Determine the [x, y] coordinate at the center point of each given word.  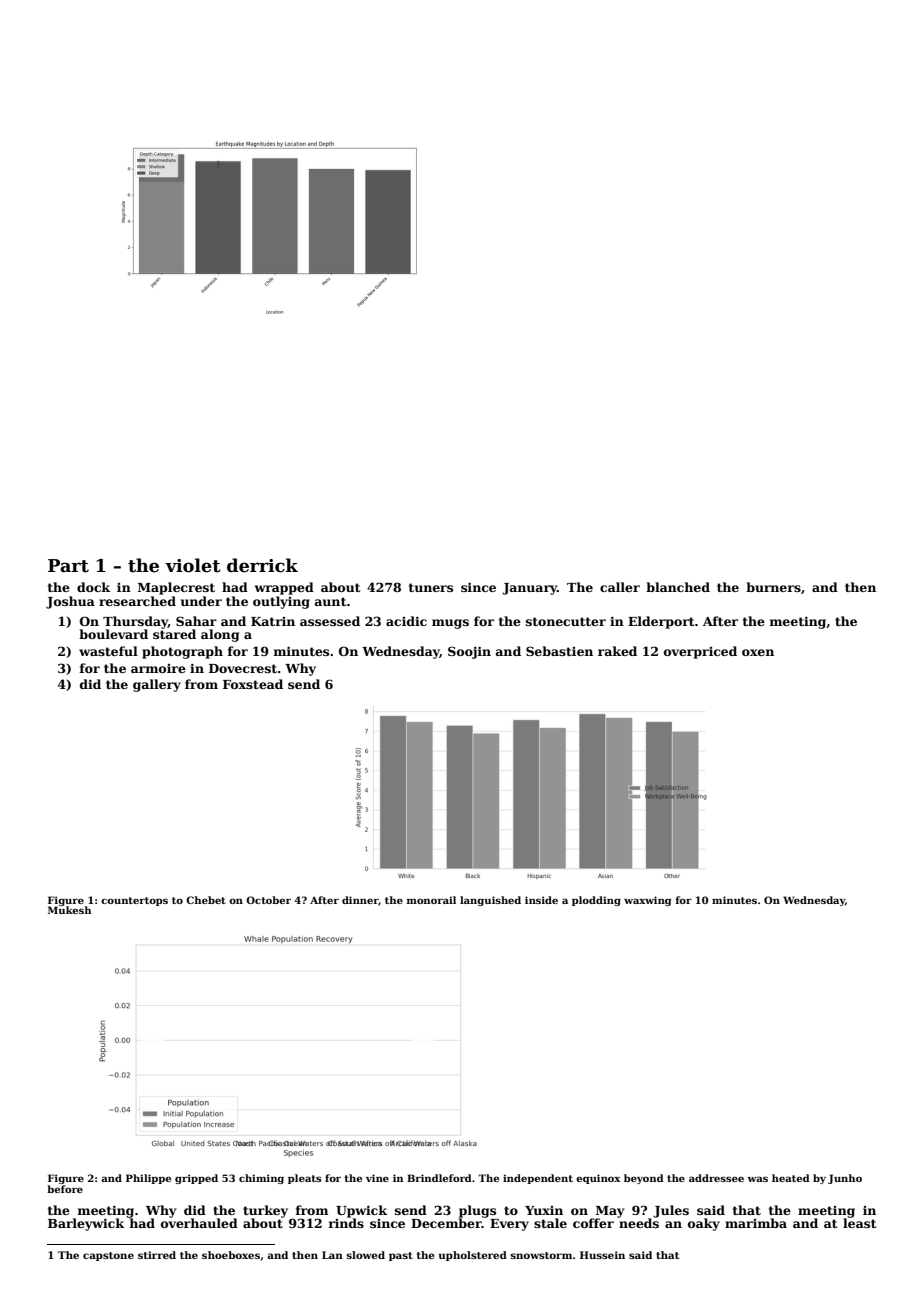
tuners [431, 587]
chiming [261, 1179]
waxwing [647, 901]
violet [193, 565]
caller [620, 587]
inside [541, 900]
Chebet [206, 900]
